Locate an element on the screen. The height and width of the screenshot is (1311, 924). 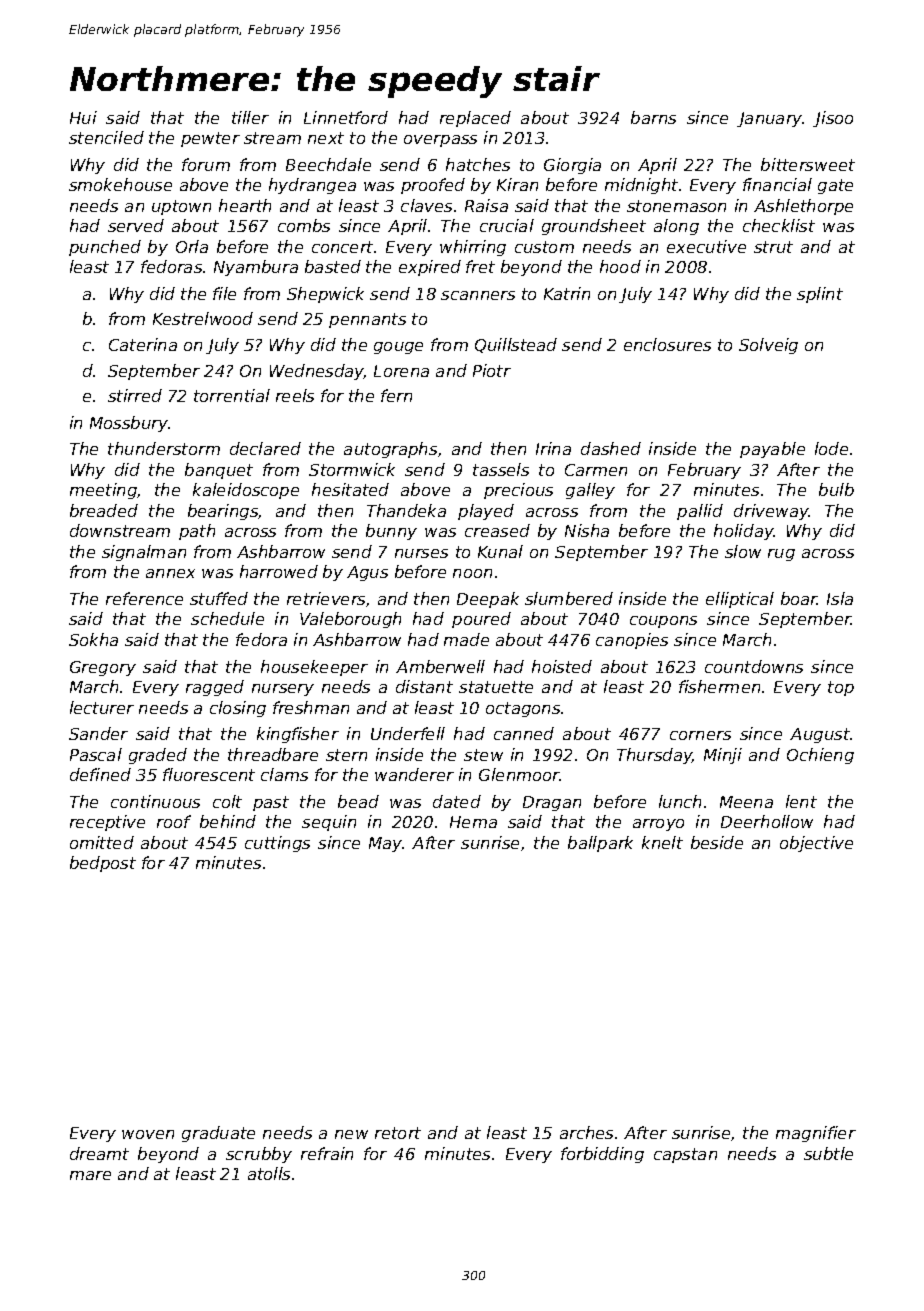
woven is located at coordinates (148, 1134).
